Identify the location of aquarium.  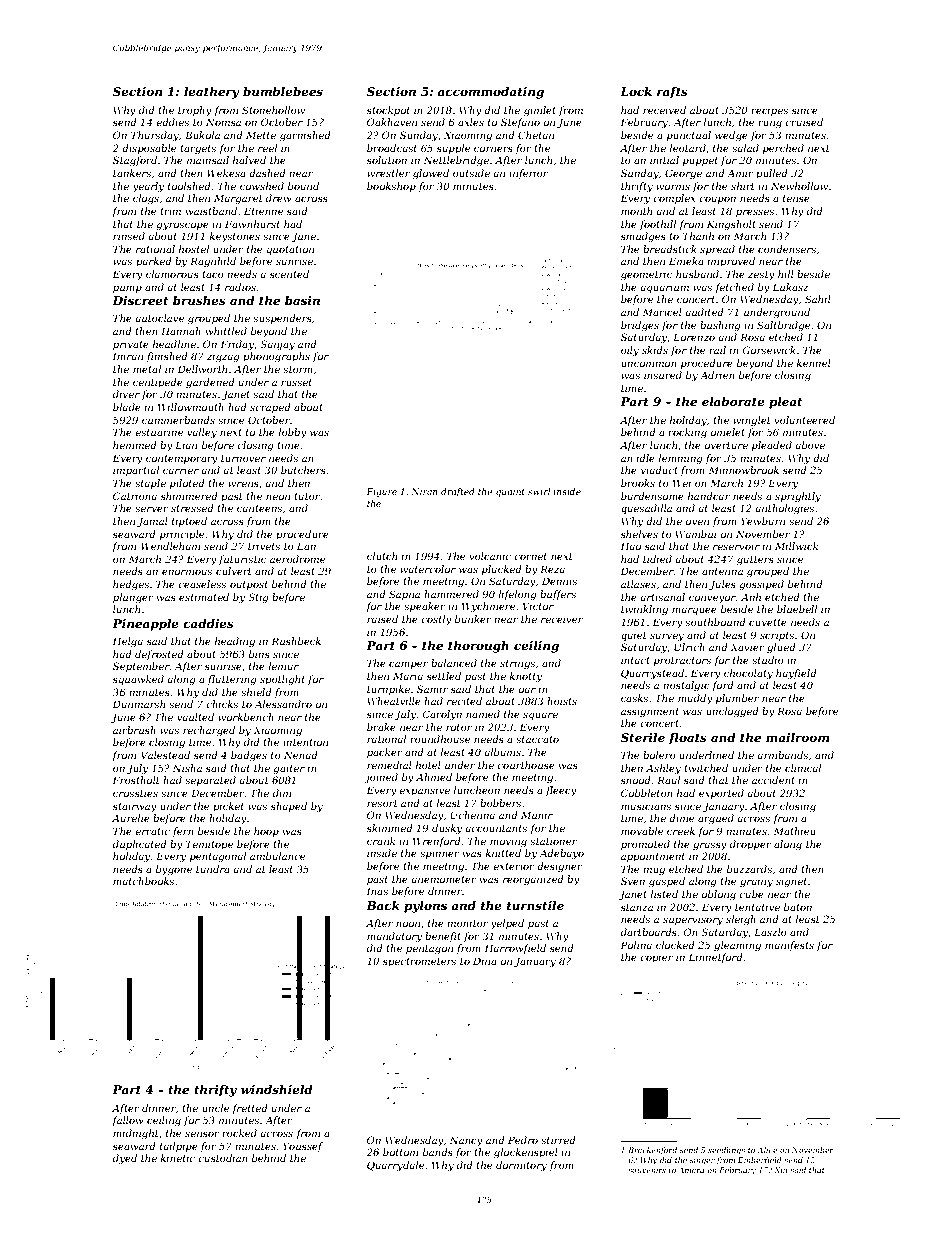
(664, 288).
